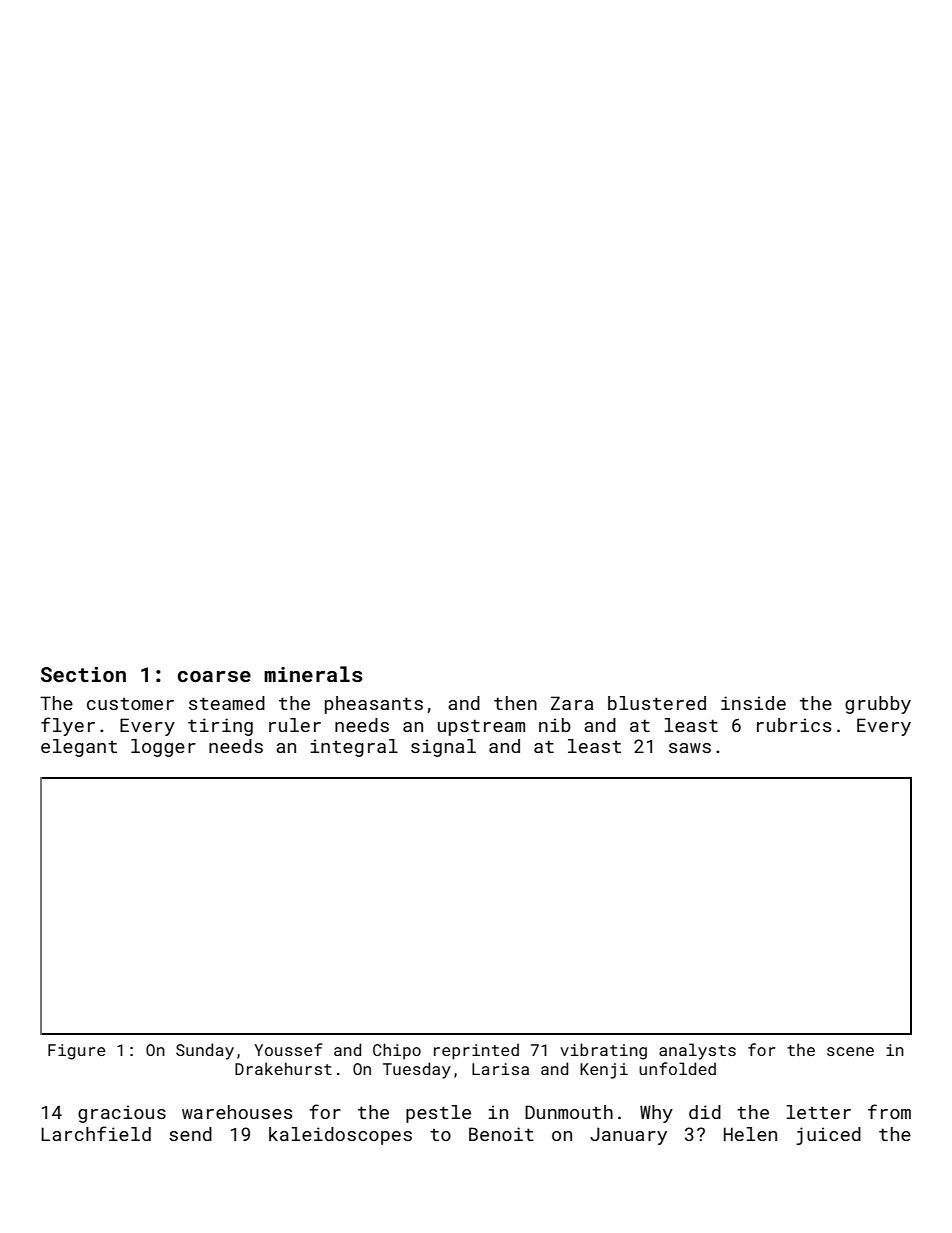  What do you see at coordinates (397, 1051) in the screenshot?
I see `Chipo` at bounding box center [397, 1051].
